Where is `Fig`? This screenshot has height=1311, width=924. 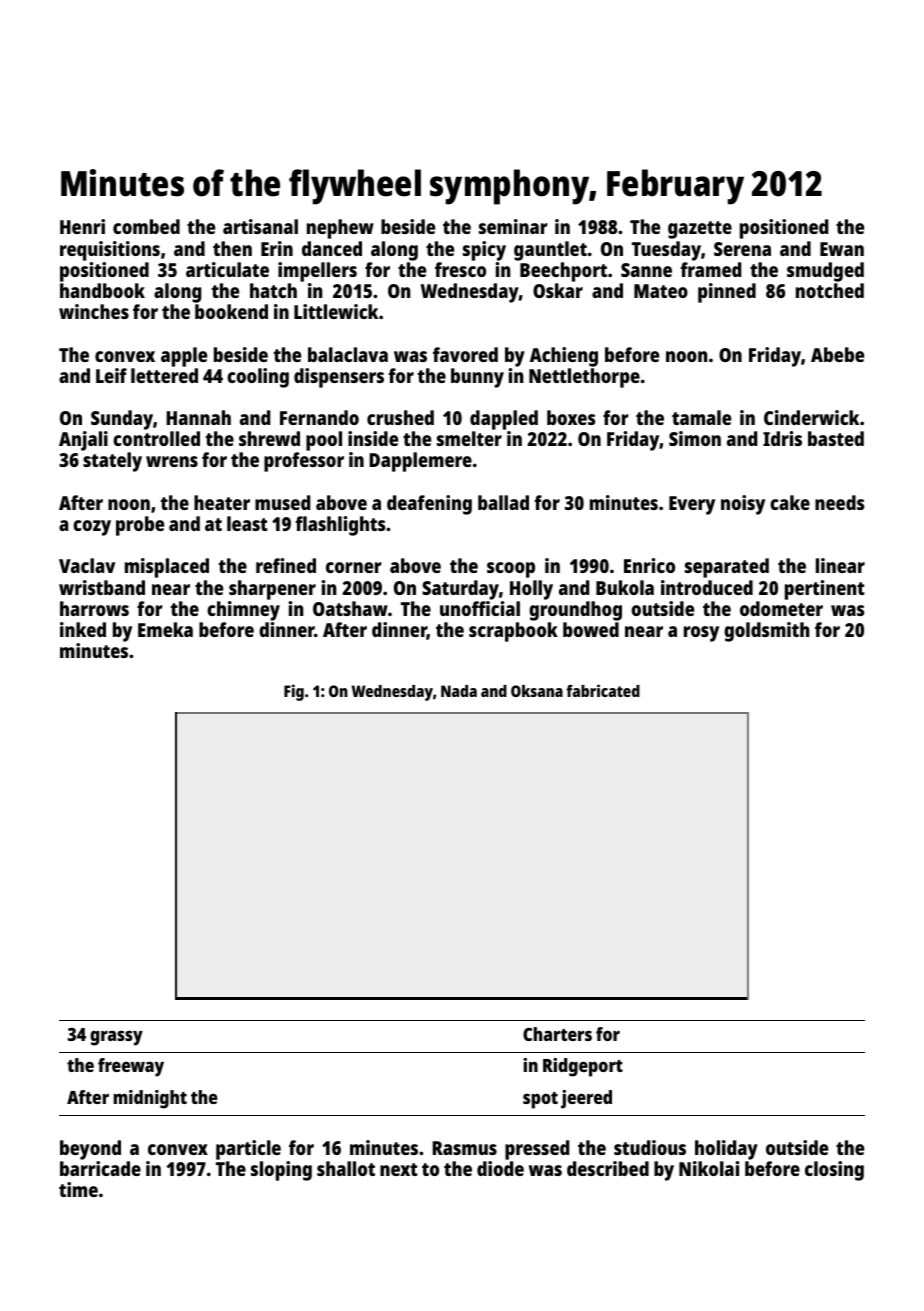
Fig is located at coordinates (294, 692).
